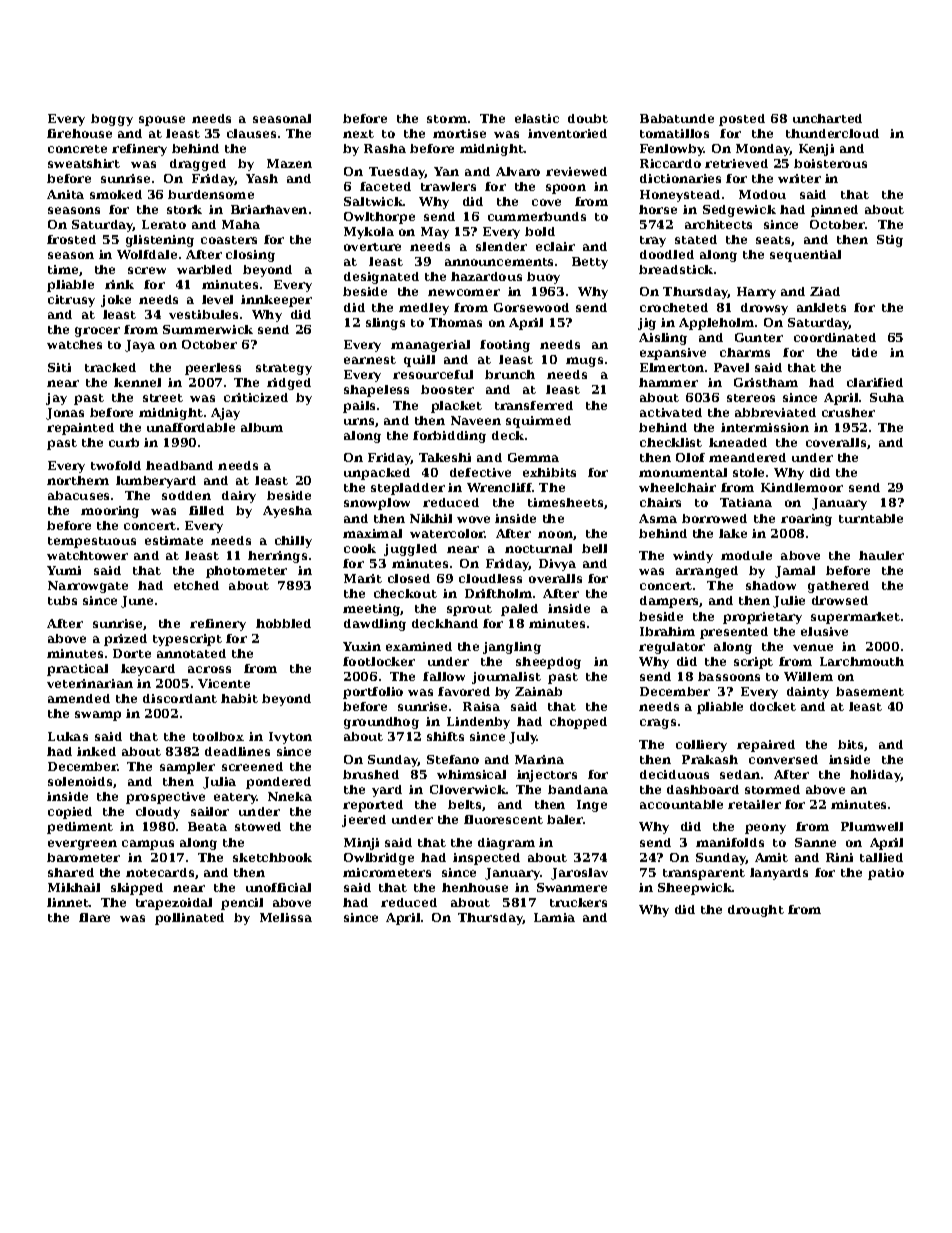 This document has height=1233, width=952. I want to click on doubt, so click(588, 118).
